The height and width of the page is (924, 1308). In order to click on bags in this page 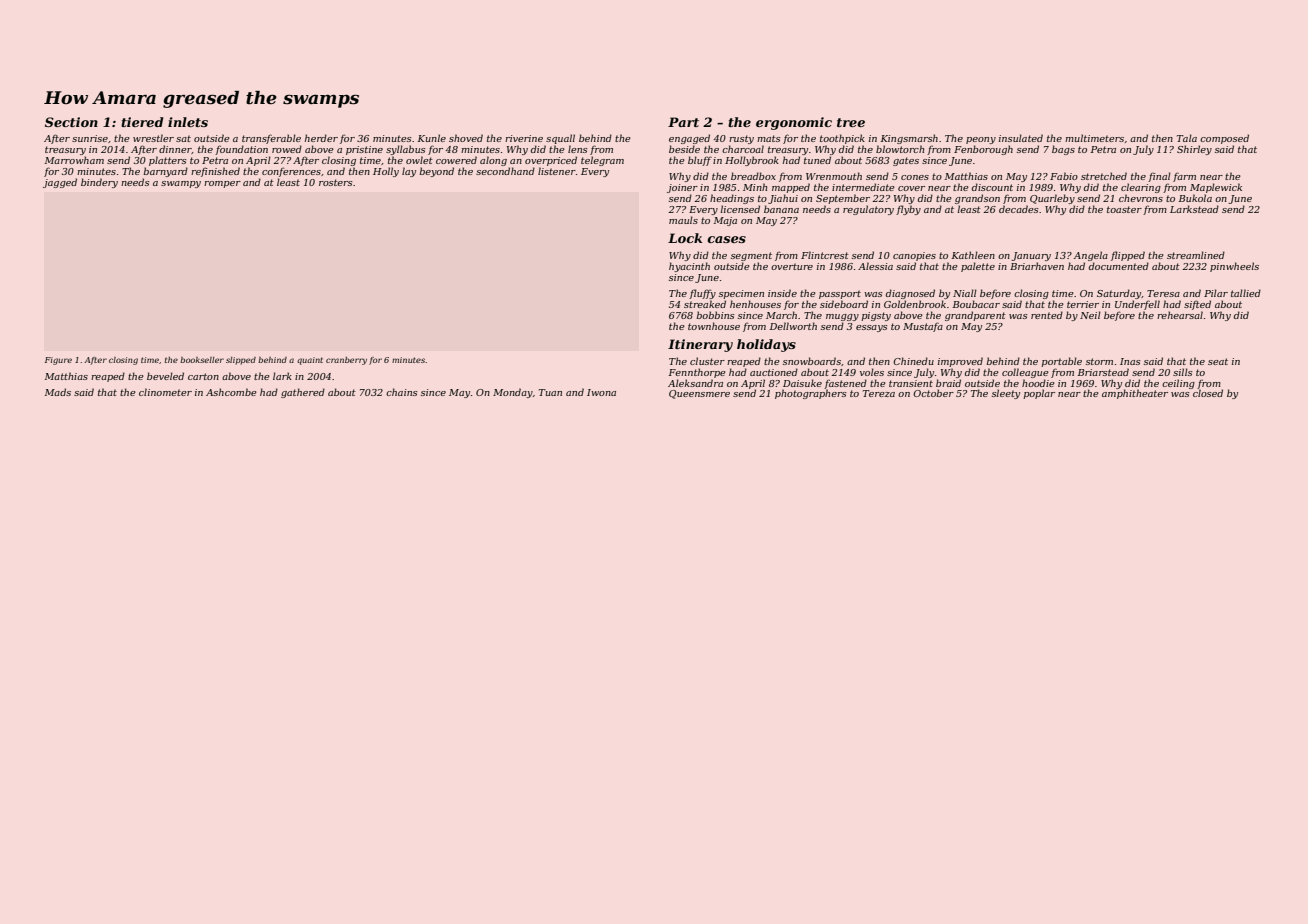, I will do `click(1063, 150)`.
